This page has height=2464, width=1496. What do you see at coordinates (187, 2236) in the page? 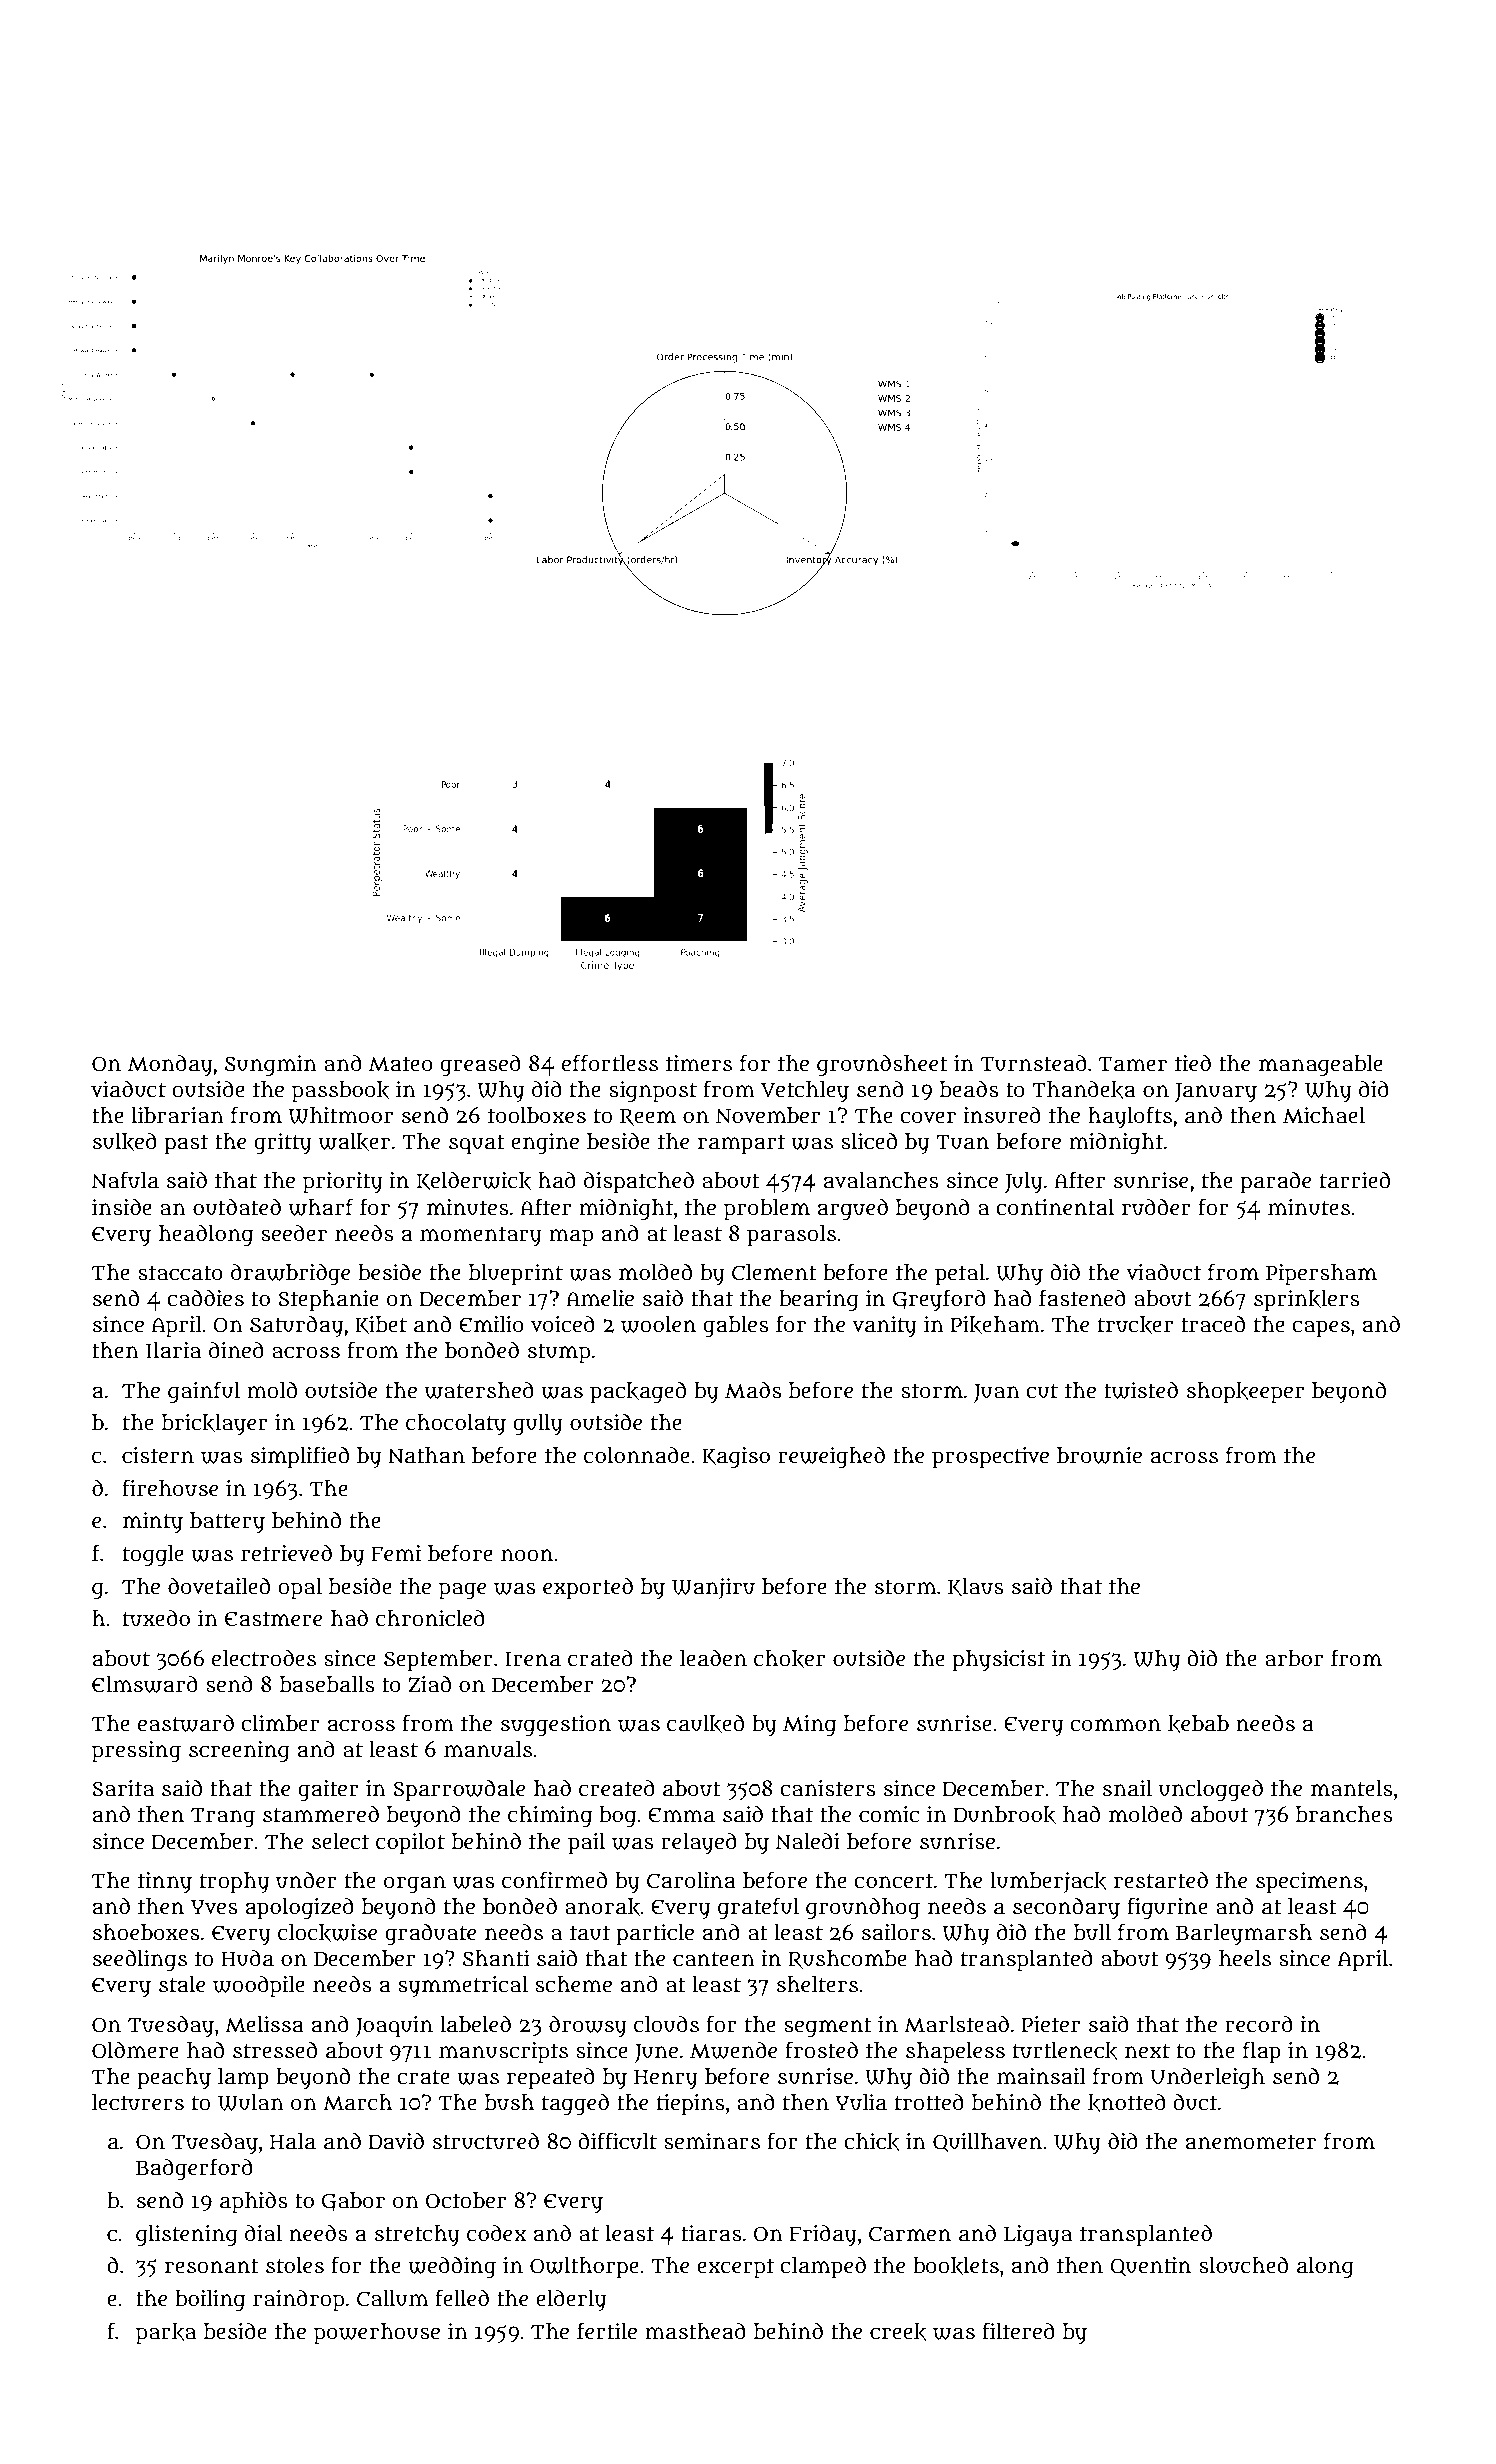
I see `glistening` at bounding box center [187, 2236].
